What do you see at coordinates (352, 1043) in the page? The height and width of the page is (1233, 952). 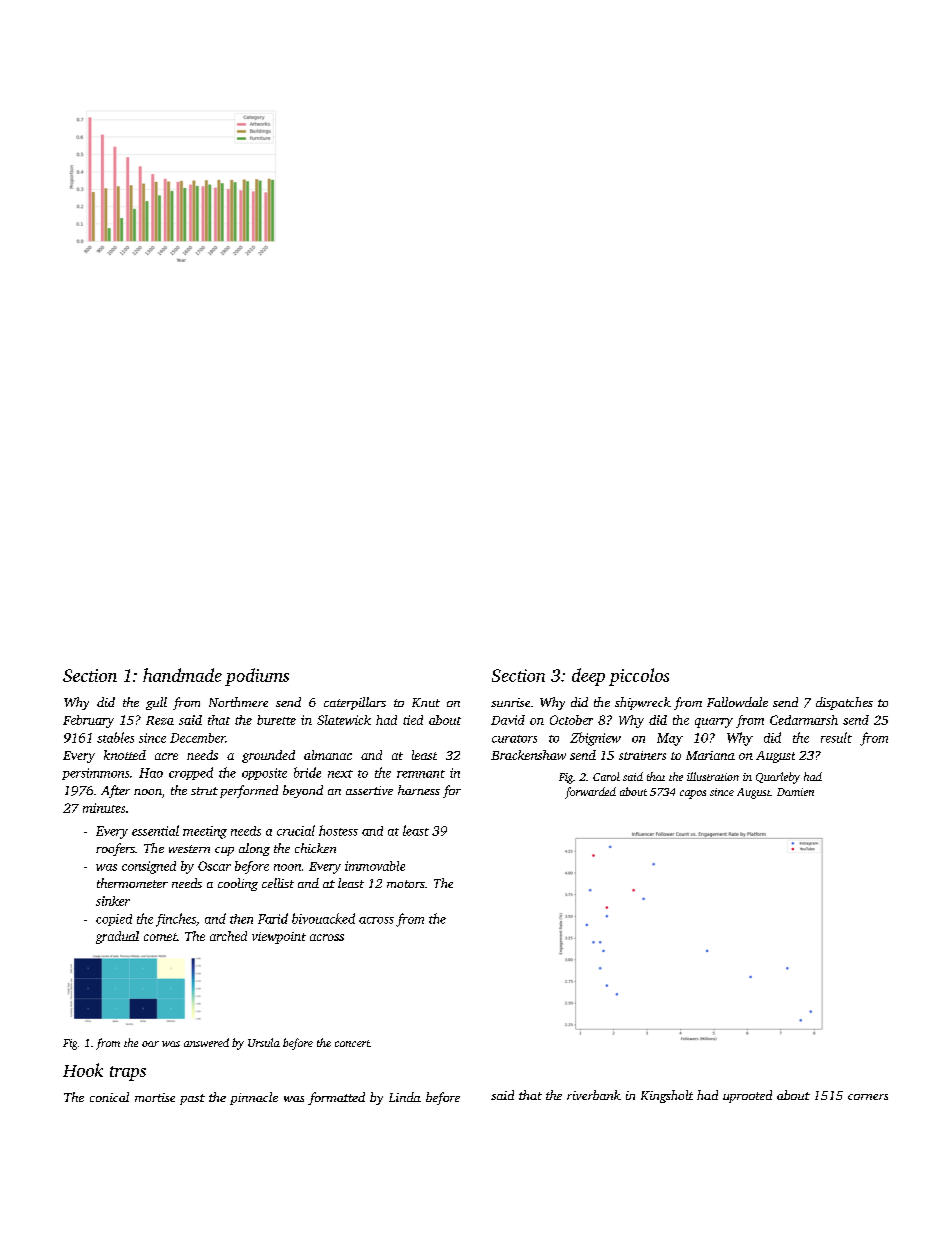 I see `concert` at bounding box center [352, 1043].
